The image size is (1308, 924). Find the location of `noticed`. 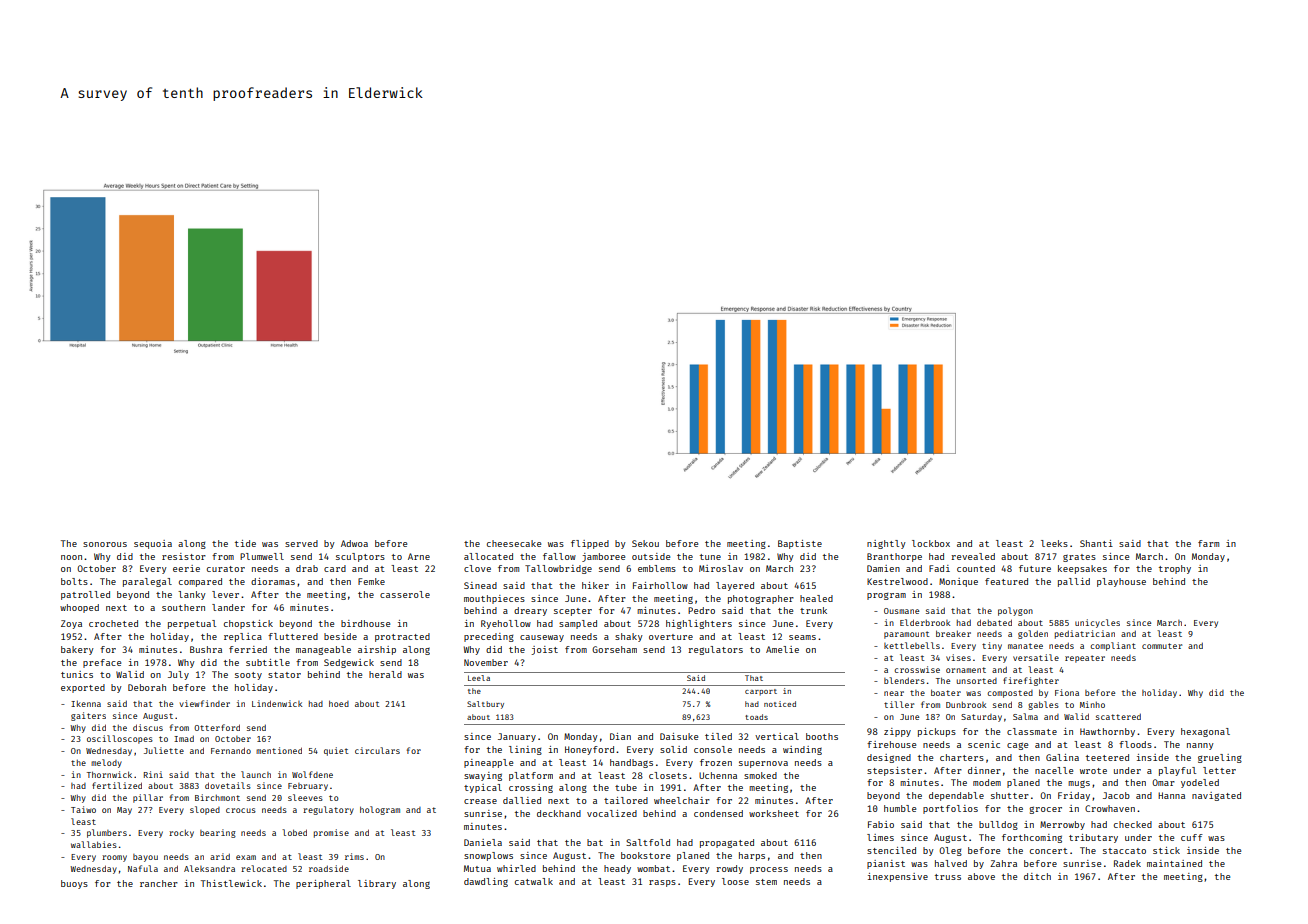

noticed is located at coordinates (780, 704).
